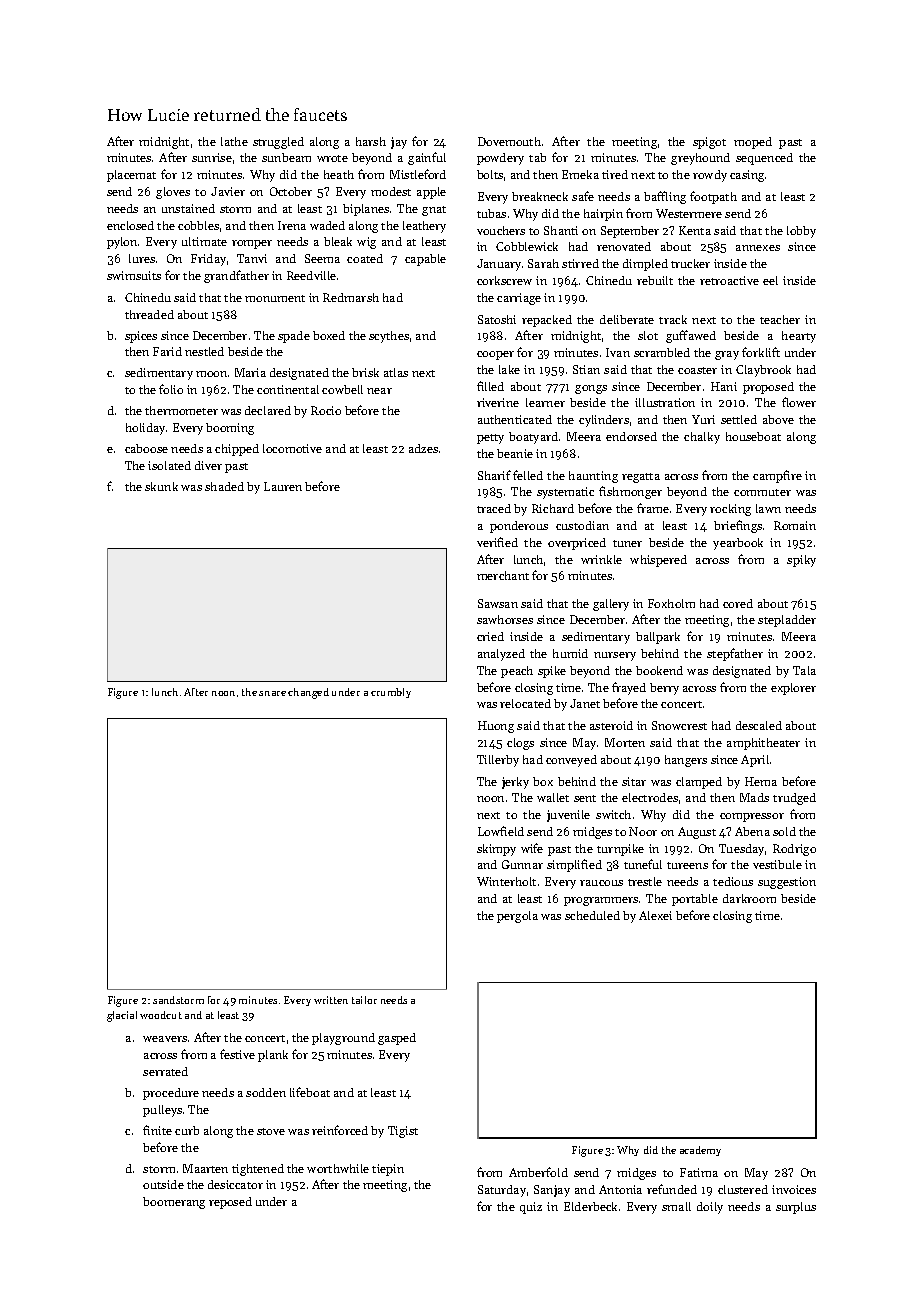 Image resolution: width=924 pixels, height=1308 pixels. Describe the element at coordinates (795, 525) in the screenshot. I see `Romain` at that location.
